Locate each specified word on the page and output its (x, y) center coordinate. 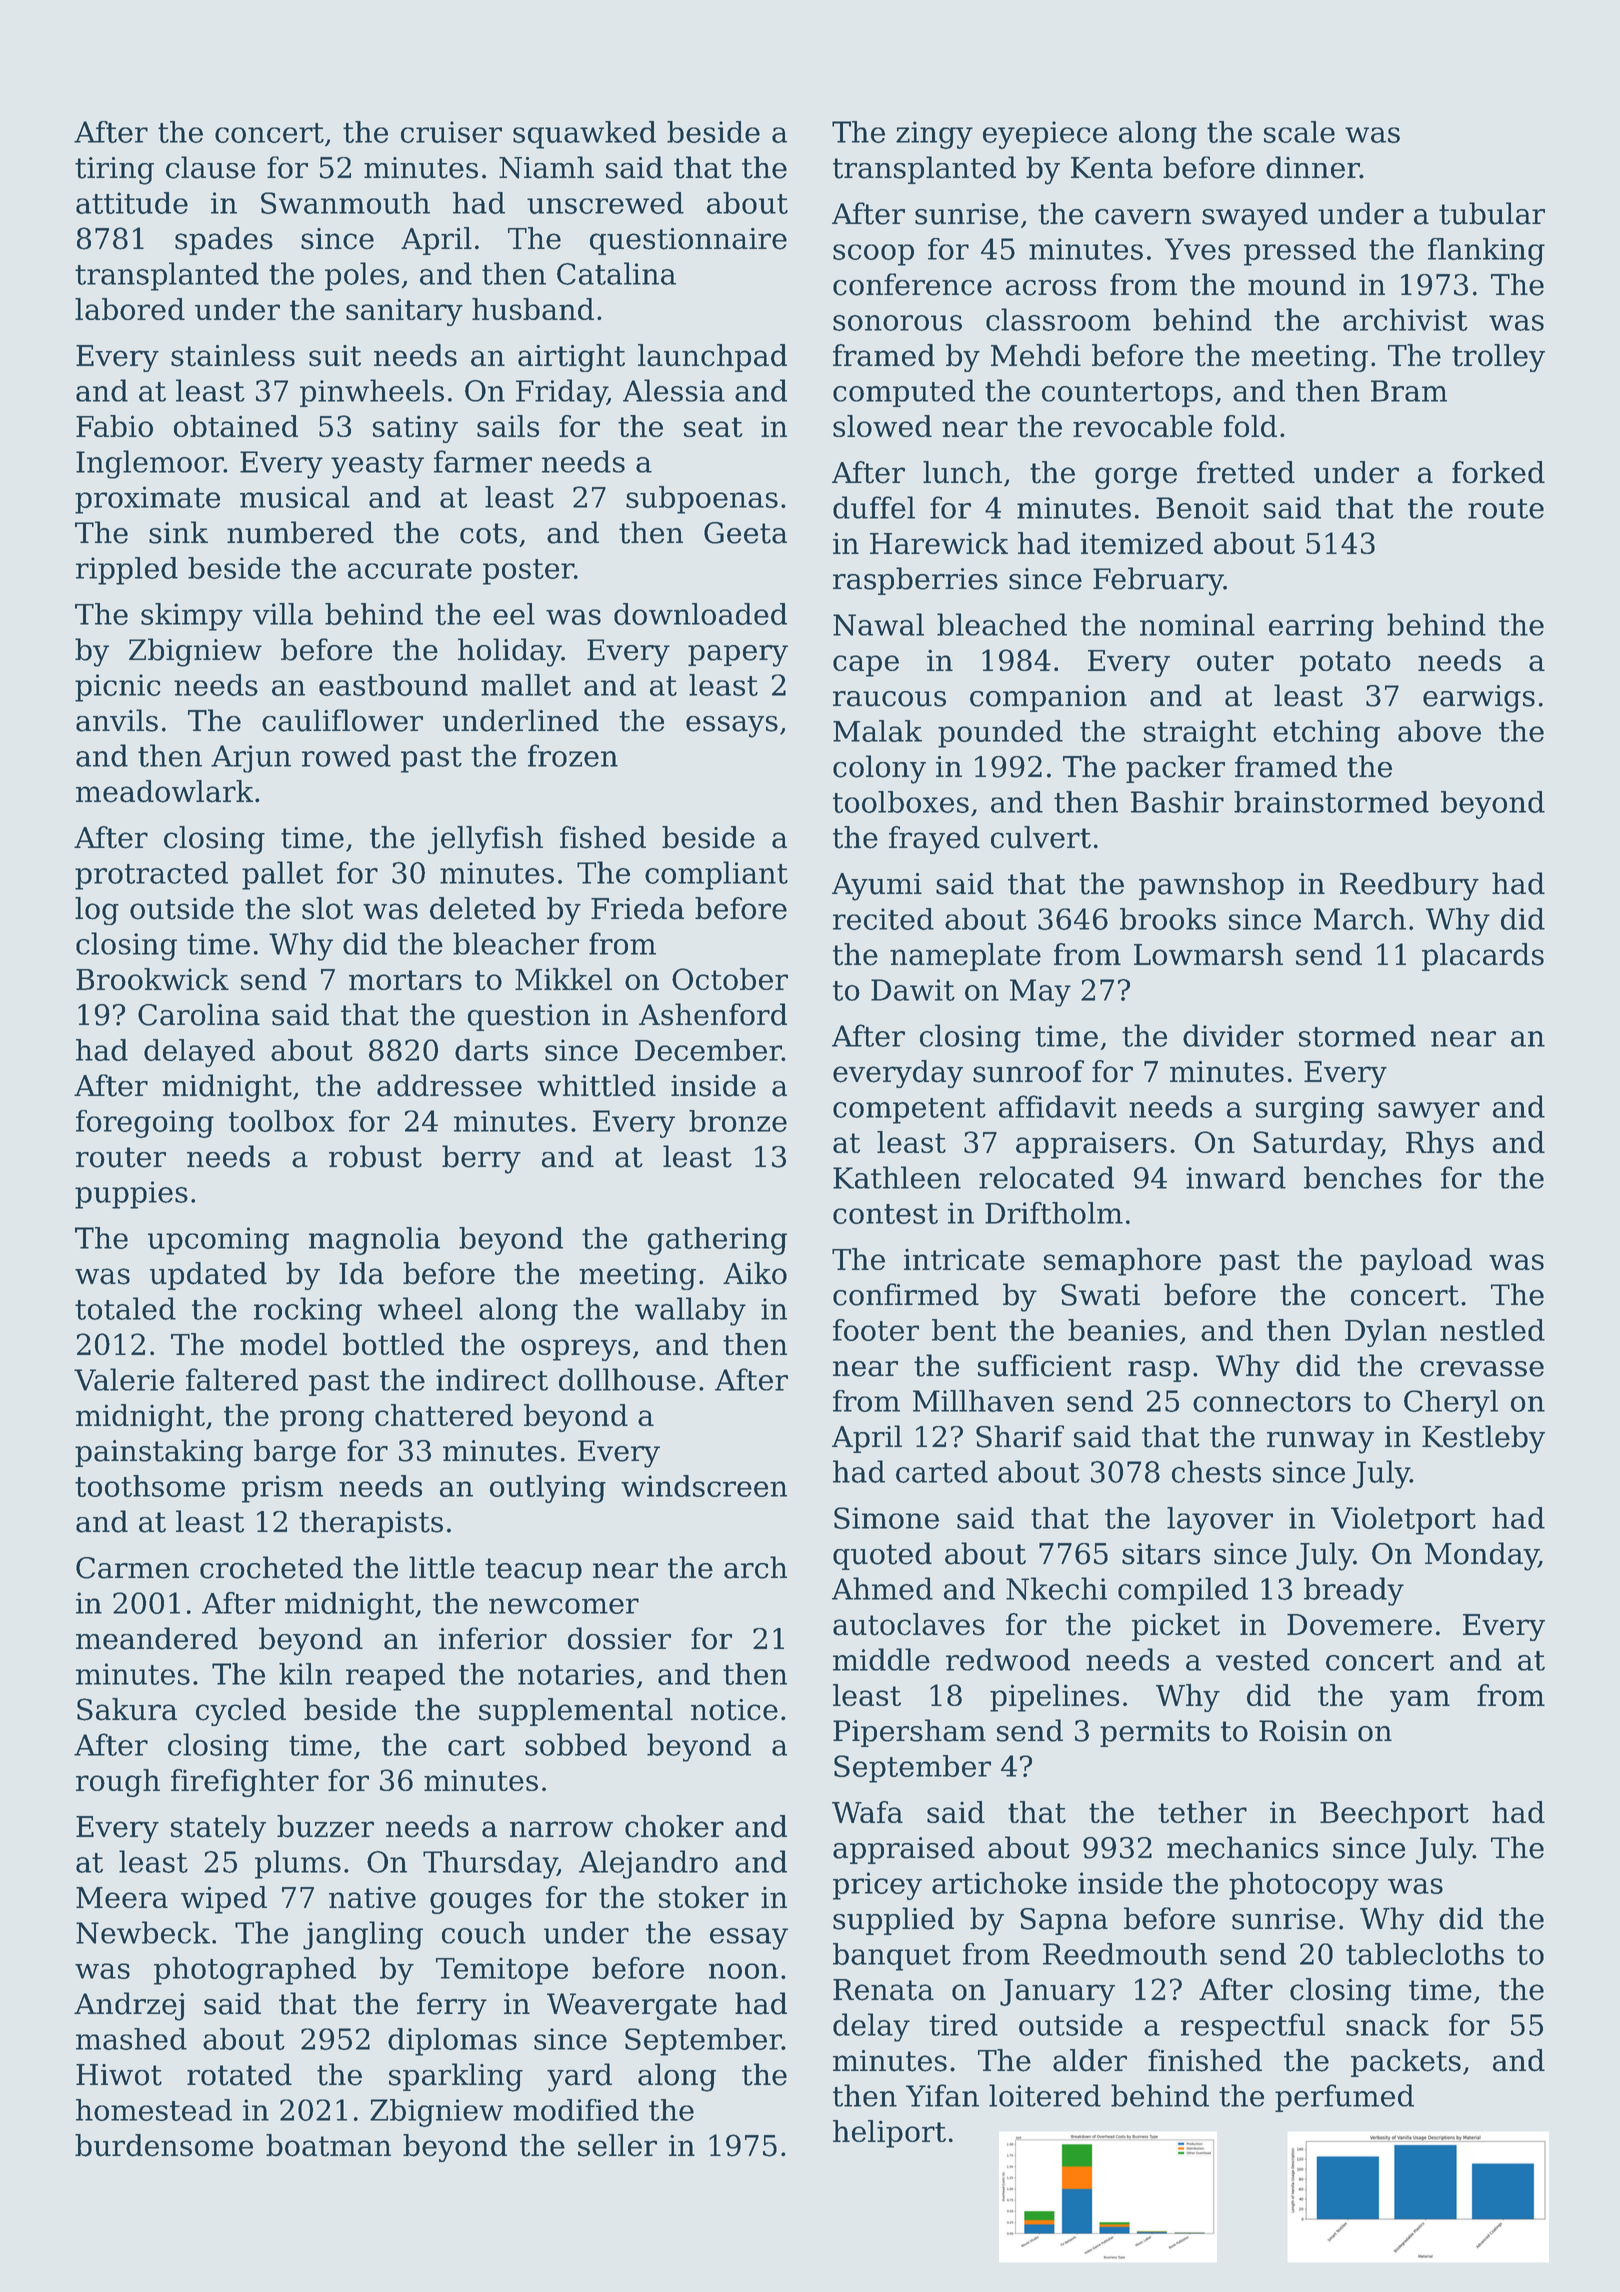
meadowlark (164, 791)
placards (1483, 957)
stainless (233, 355)
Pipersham (909, 1733)
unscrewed (605, 203)
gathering (717, 1241)
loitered (1045, 2095)
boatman (328, 2145)
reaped (395, 1677)
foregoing (145, 1124)
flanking (1486, 252)
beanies (1123, 1330)
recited (883, 919)
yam (1420, 1701)
